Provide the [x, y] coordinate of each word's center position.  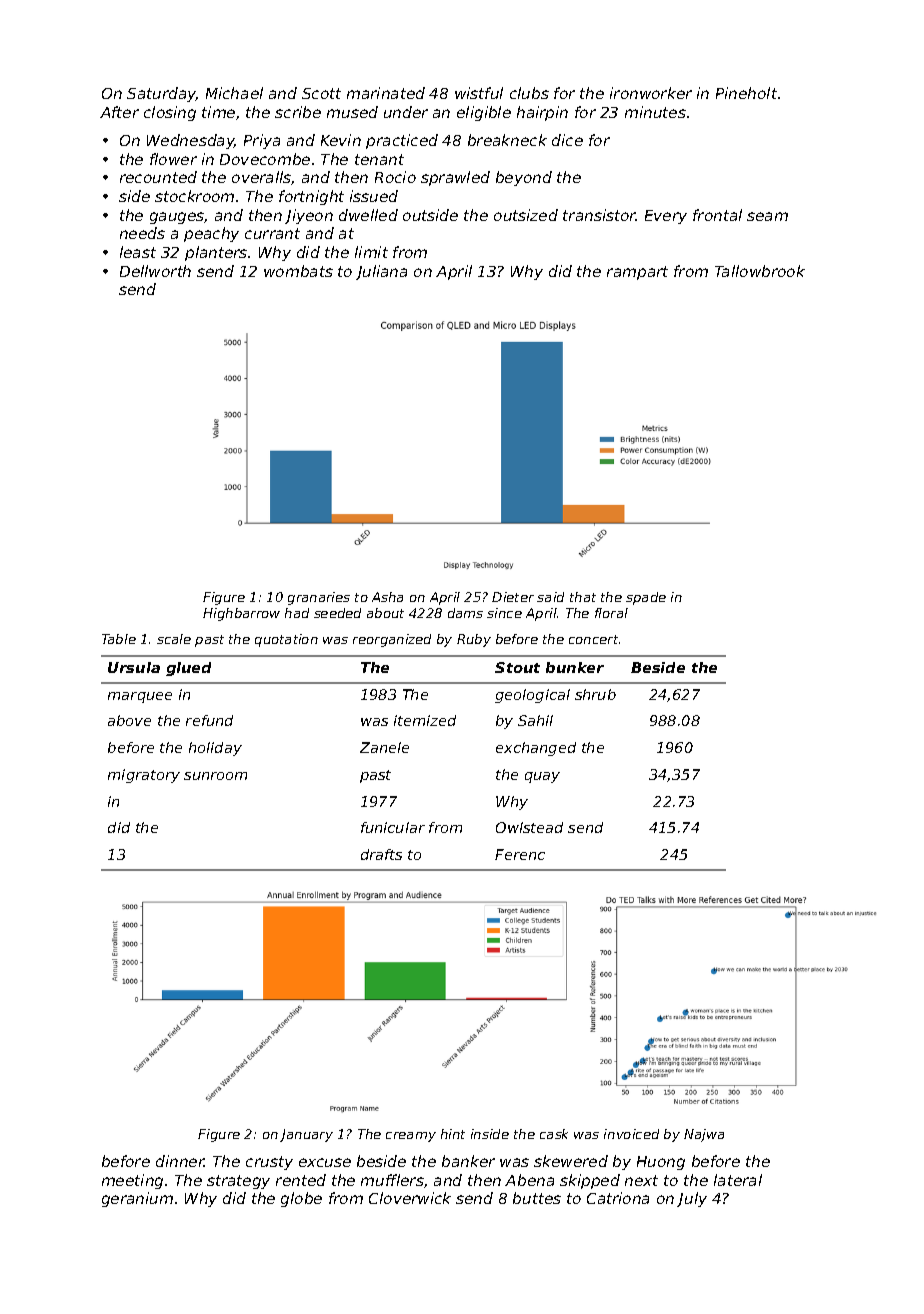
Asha [387, 597]
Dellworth [155, 271]
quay [542, 777]
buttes [537, 1198]
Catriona [618, 1198]
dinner [180, 1161]
